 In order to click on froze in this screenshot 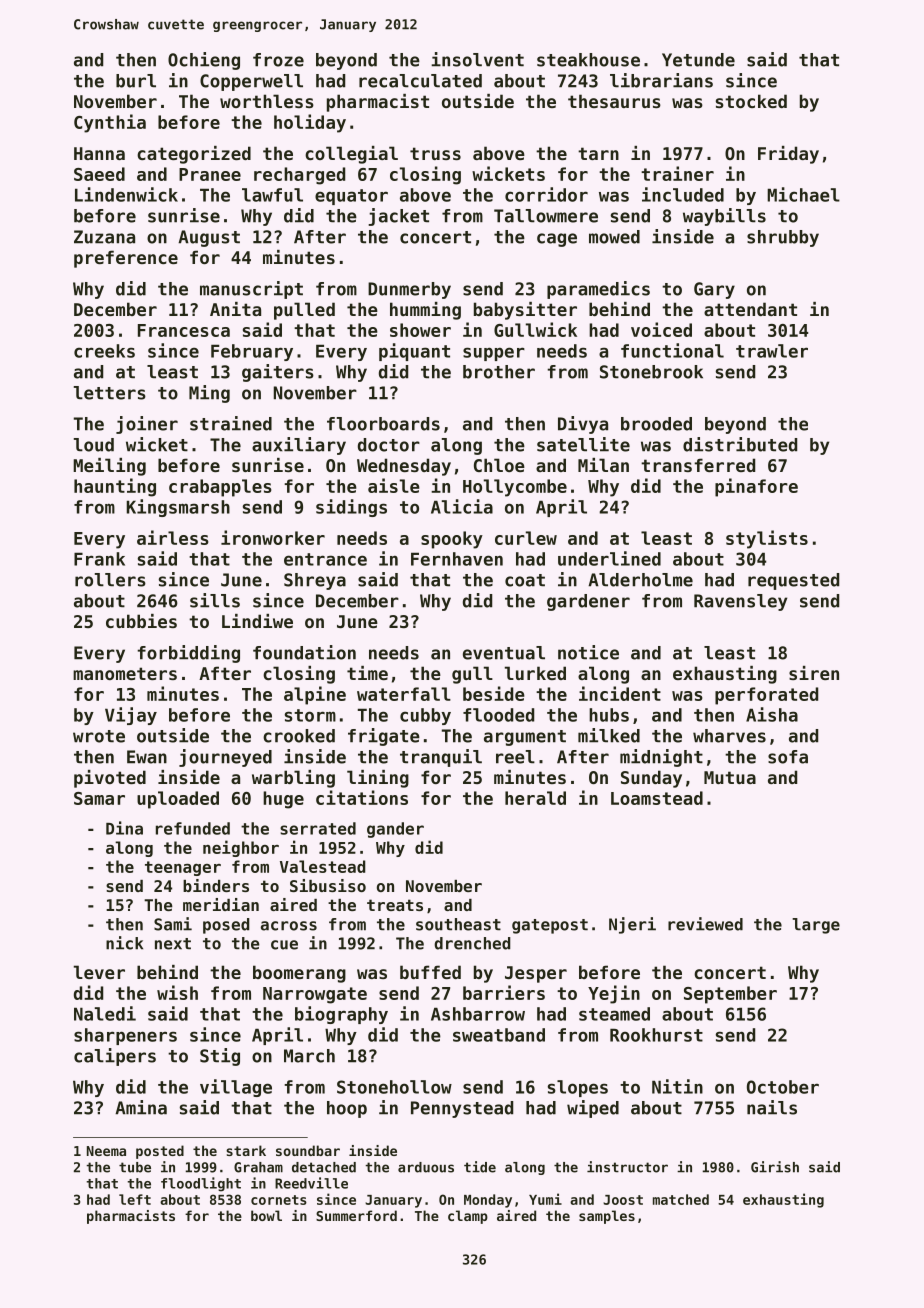, I will do `click(278, 60)`.
